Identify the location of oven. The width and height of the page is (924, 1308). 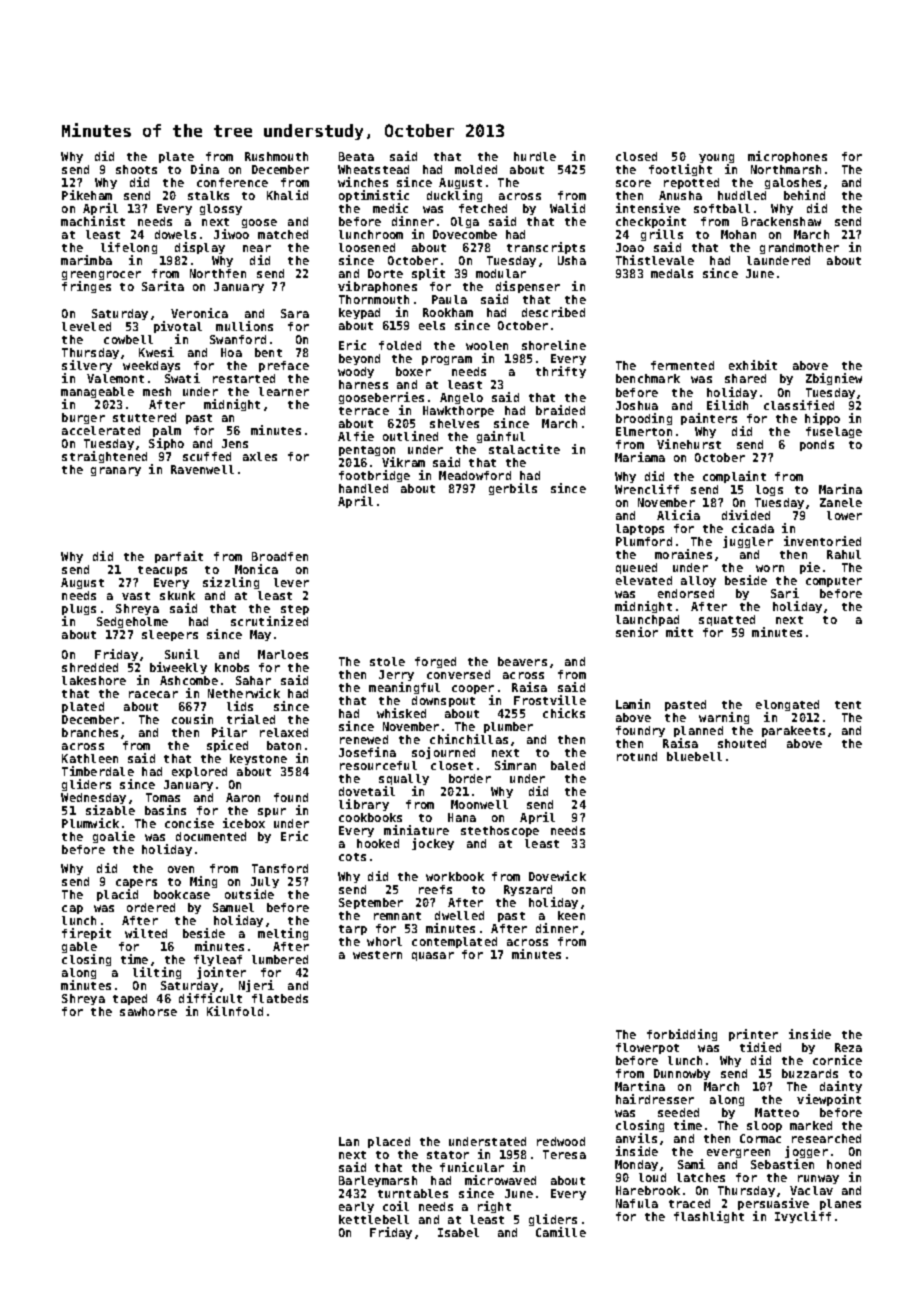
(181, 869).
